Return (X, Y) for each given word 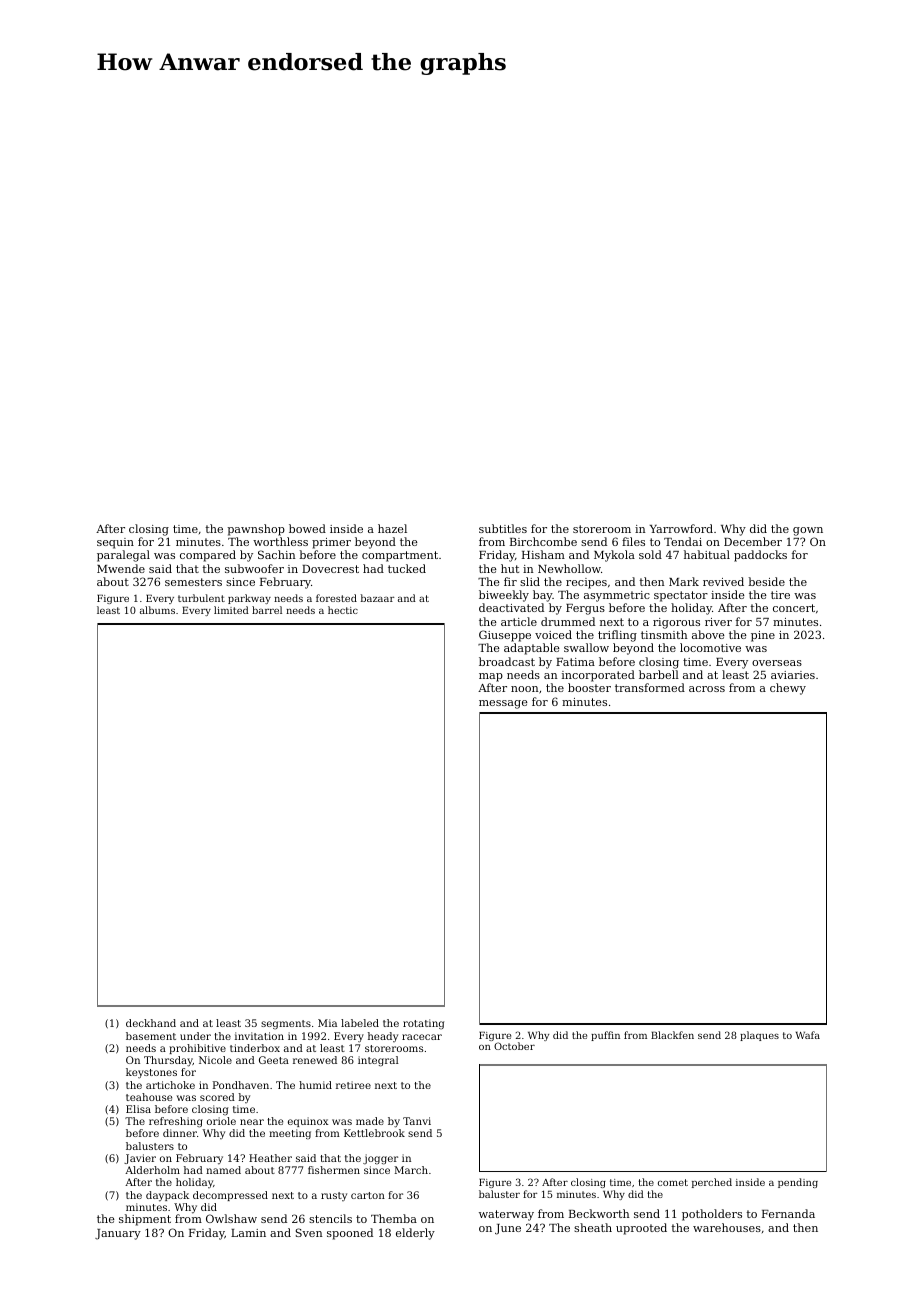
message (503, 704)
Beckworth (599, 1213)
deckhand (151, 1023)
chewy (788, 689)
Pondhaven (241, 1085)
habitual (707, 554)
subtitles (503, 528)
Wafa (808, 1035)
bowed (307, 528)
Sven (309, 1232)
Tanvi (417, 1121)
